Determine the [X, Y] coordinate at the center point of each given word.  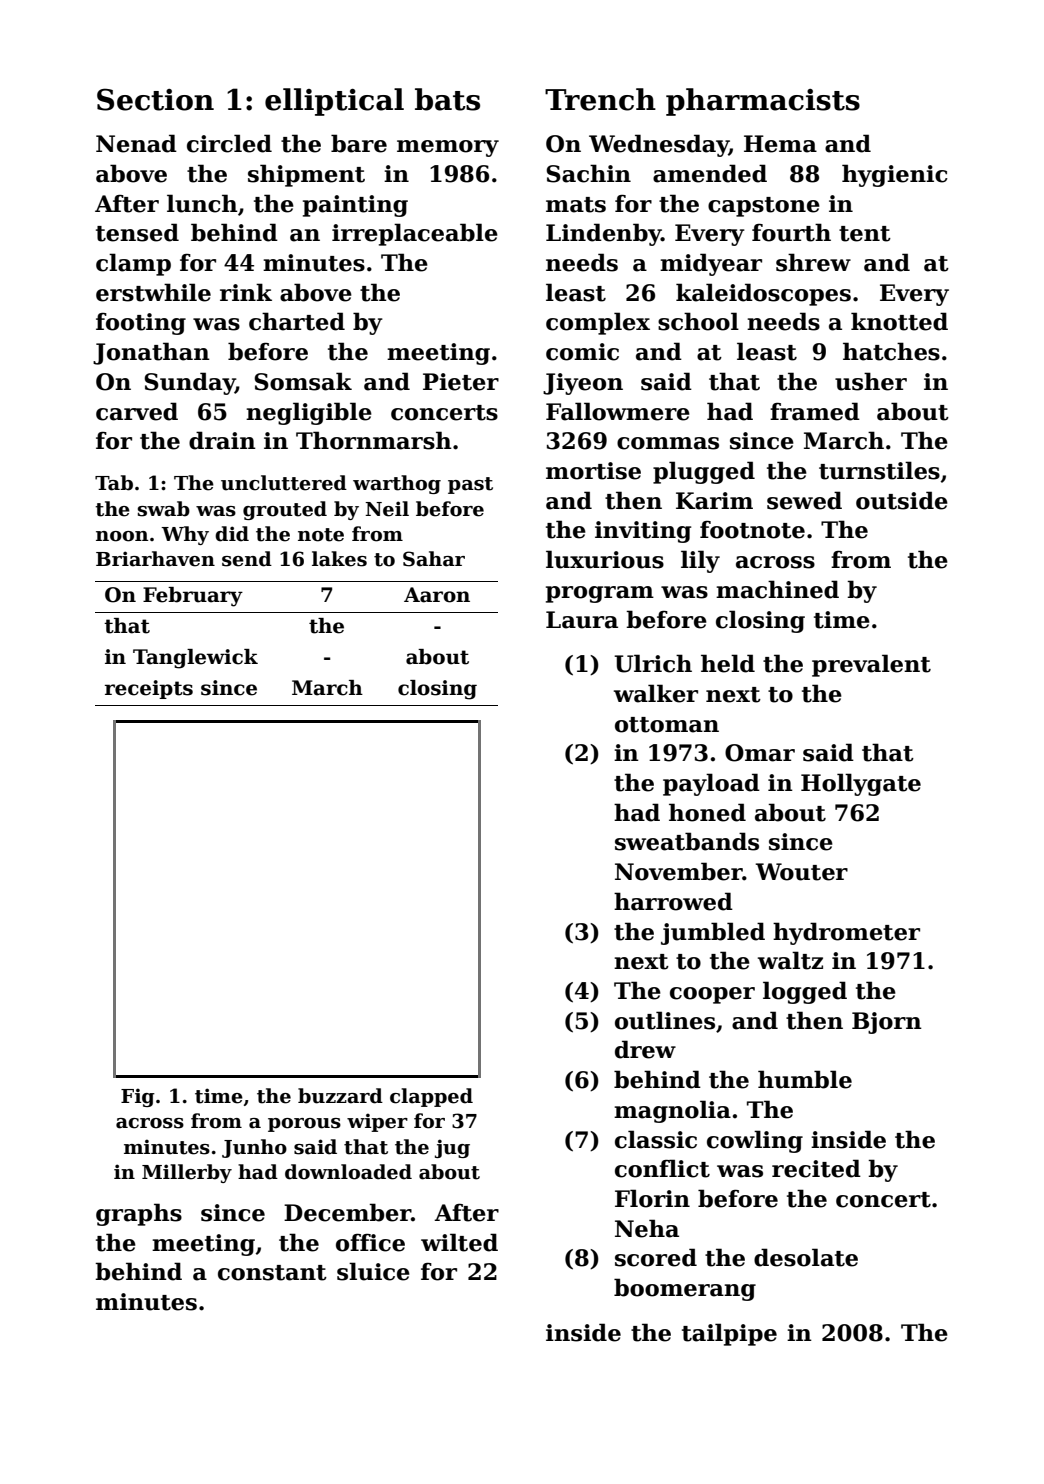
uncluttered [284, 483]
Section [155, 99]
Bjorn [887, 1023]
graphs [139, 1214]
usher [871, 381]
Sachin [588, 173]
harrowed [673, 901]
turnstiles [879, 470]
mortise [593, 471]
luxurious [605, 559]
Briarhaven [155, 559]
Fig [138, 1097]
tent [865, 234]
